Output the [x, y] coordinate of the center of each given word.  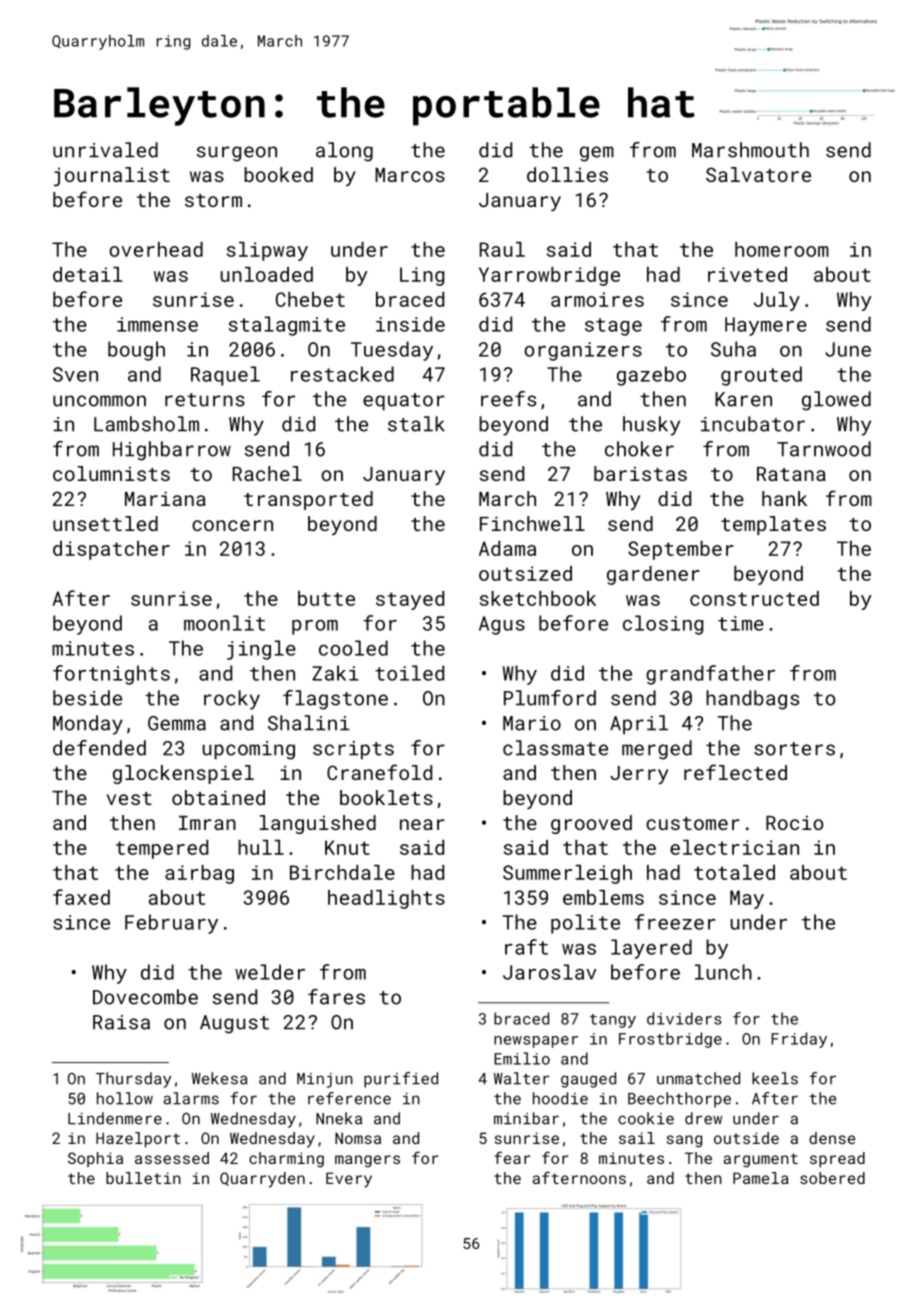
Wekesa [219, 1078]
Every [349, 1180]
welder [270, 972]
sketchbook [538, 598]
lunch [723, 972]
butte [326, 598]
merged [657, 750]
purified [401, 1080]
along [344, 152]
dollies [567, 174]
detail [87, 274]
